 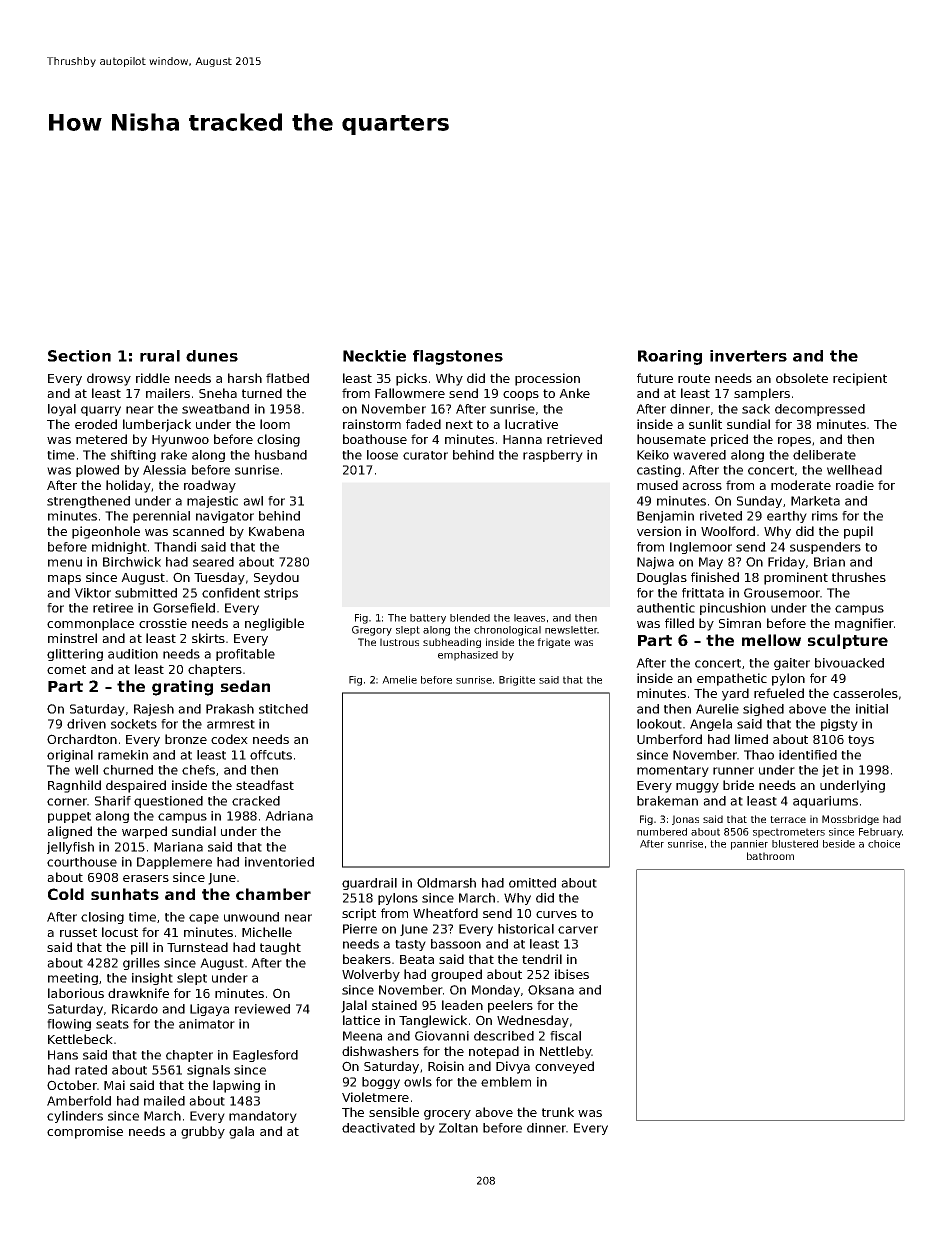 I want to click on lucrative, so click(x=531, y=424).
